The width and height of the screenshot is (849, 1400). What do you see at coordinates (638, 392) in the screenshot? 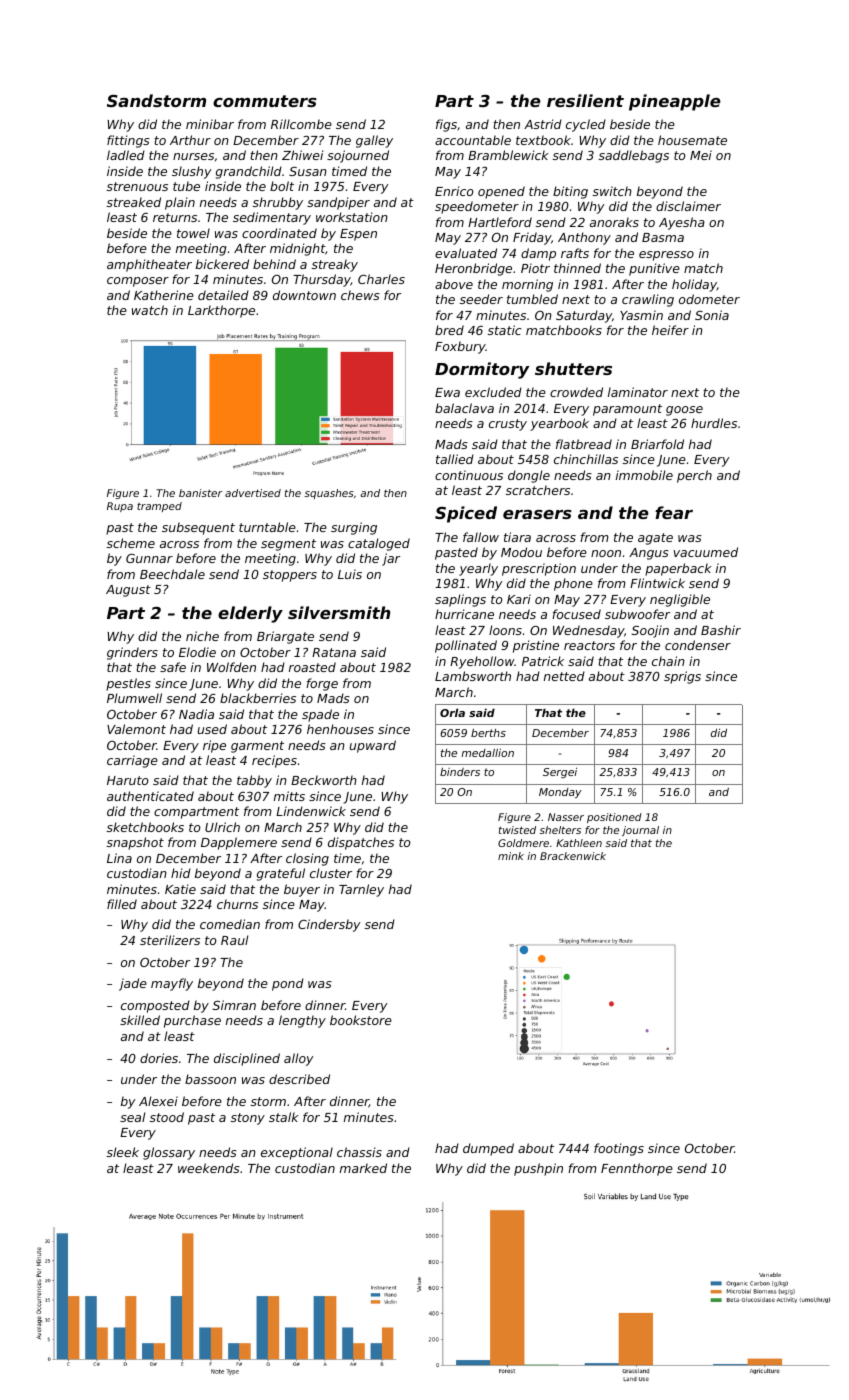
I see `laminator` at bounding box center [638, 392].
